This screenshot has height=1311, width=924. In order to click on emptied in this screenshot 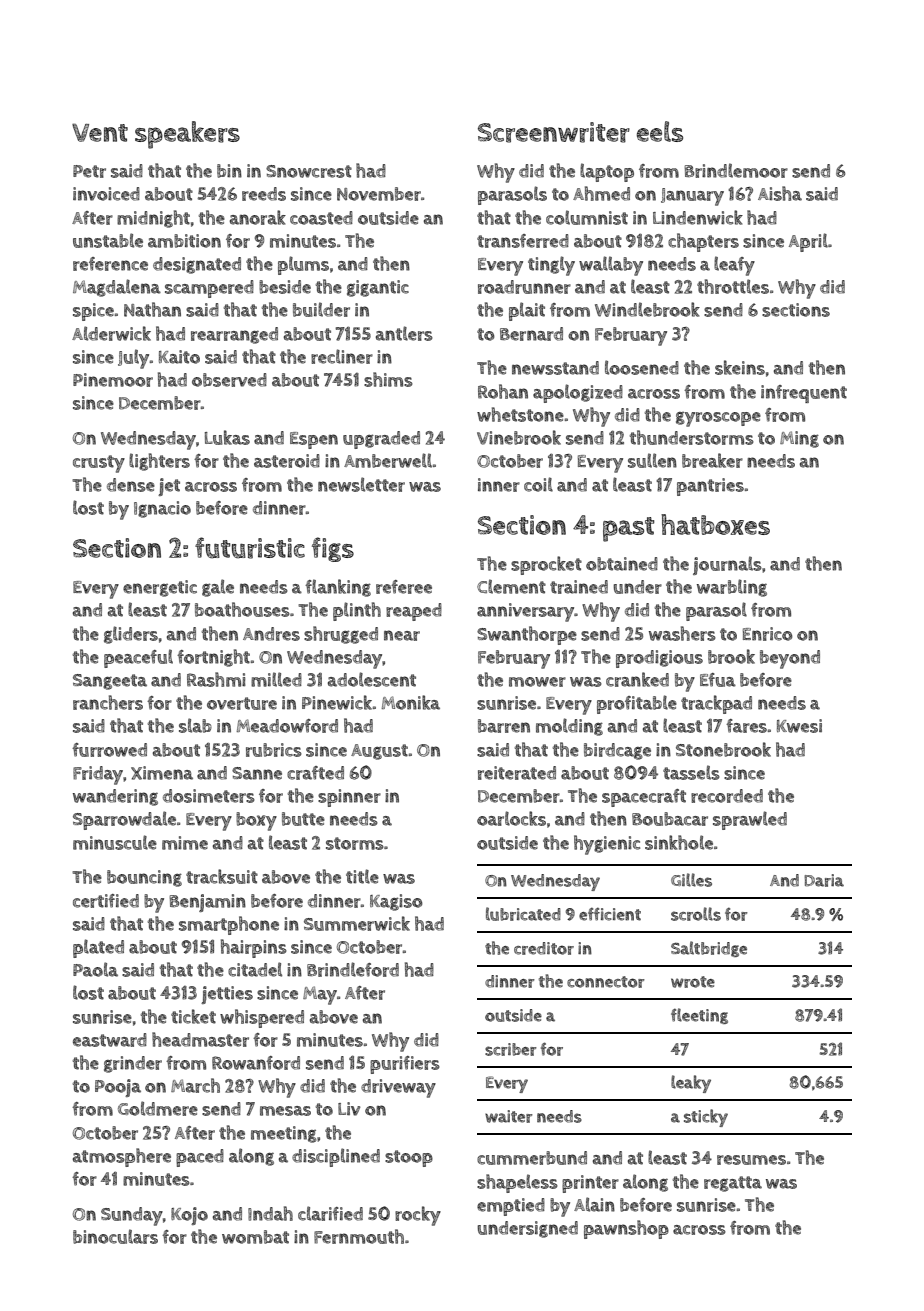, I will do `click(511, 1207)`.
